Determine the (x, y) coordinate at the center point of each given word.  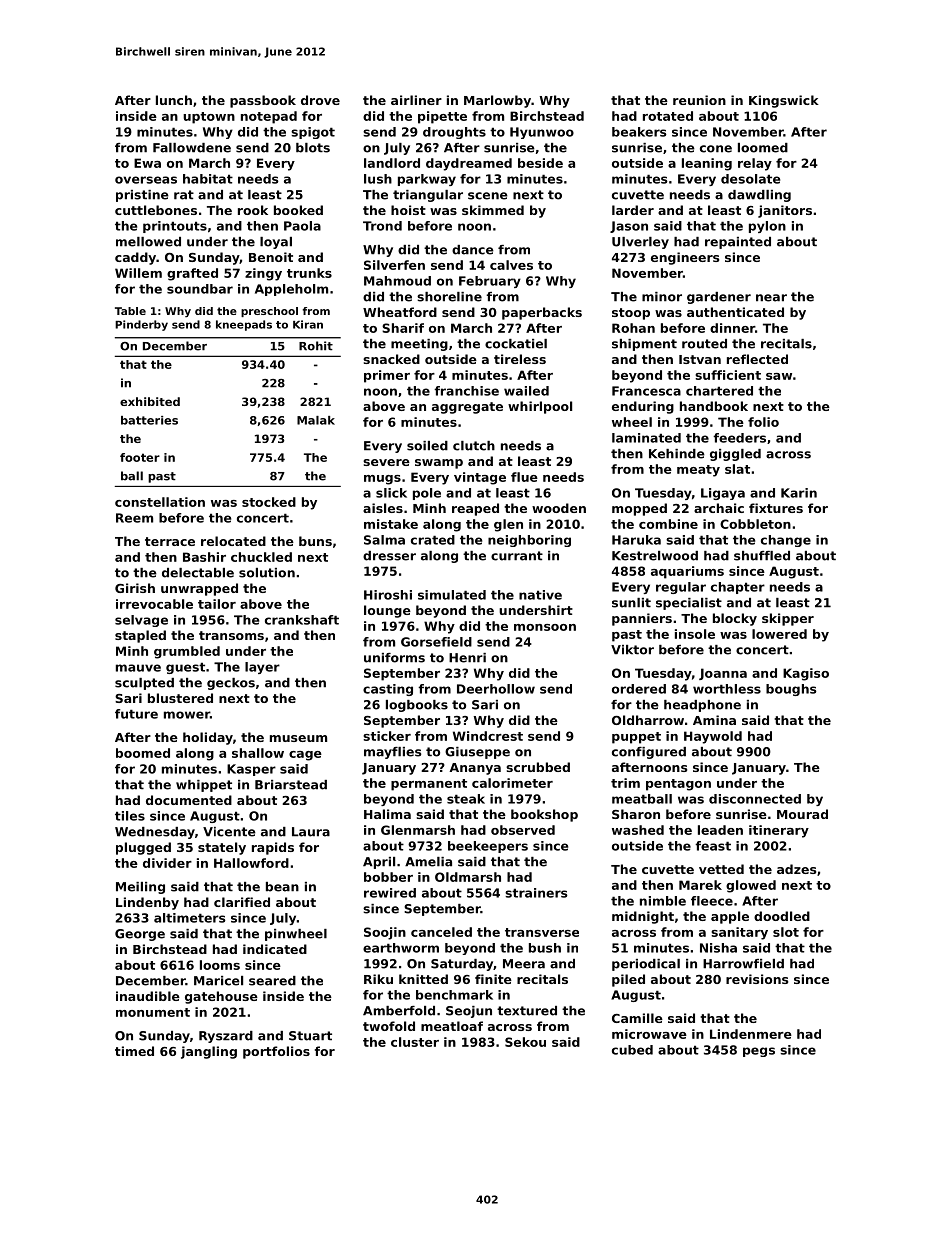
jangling (209, 1052)
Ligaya (723, 494)
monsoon (545, 627)
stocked (269, 502)
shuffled (762, 556)
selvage (141, 621)
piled (628, 980)
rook (253, 210)
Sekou (525, 1042)
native (540, 595)
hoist (408, 210)
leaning (707, 164)
